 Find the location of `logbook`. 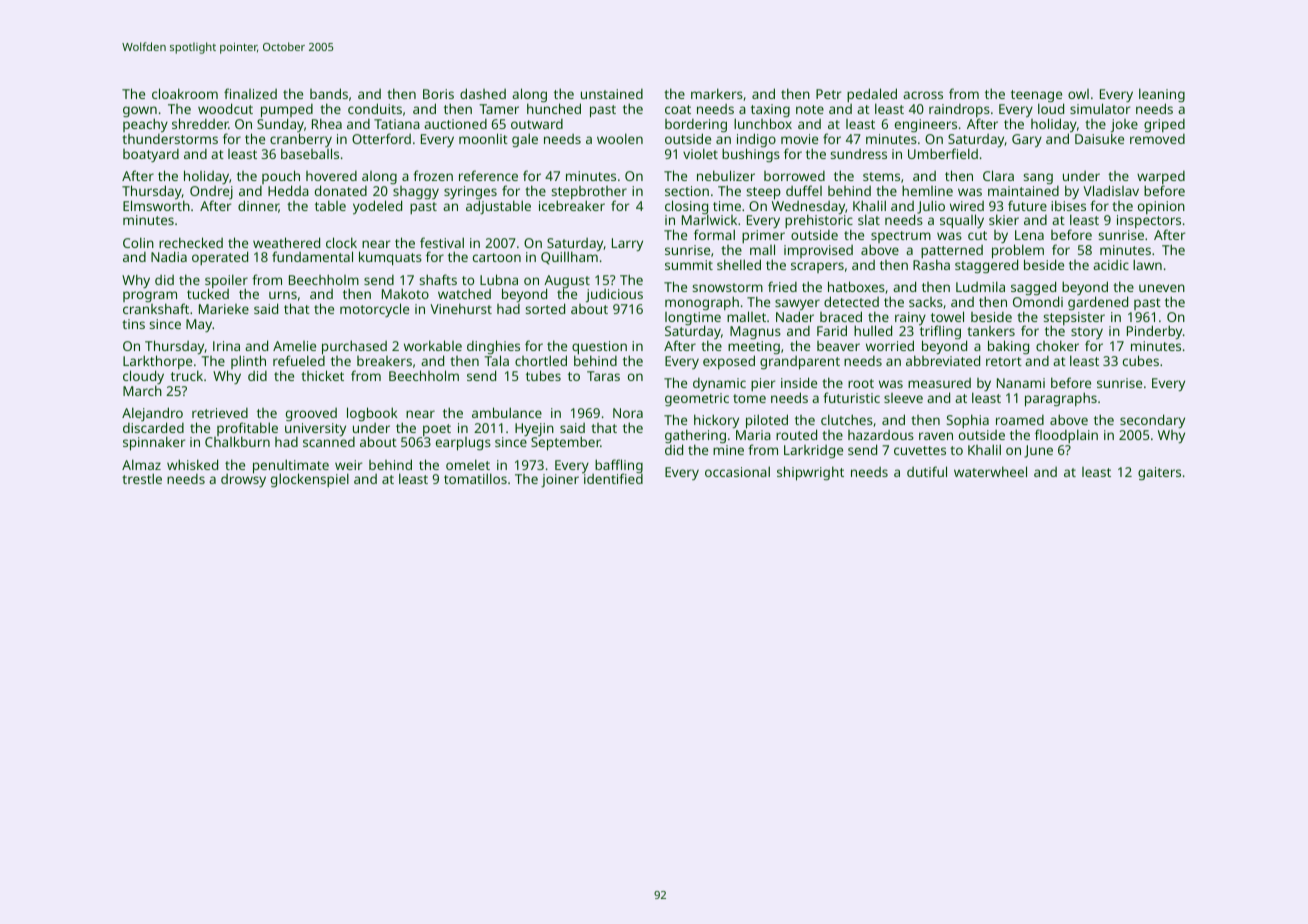

logbook is located at coordinates (372, 414).
